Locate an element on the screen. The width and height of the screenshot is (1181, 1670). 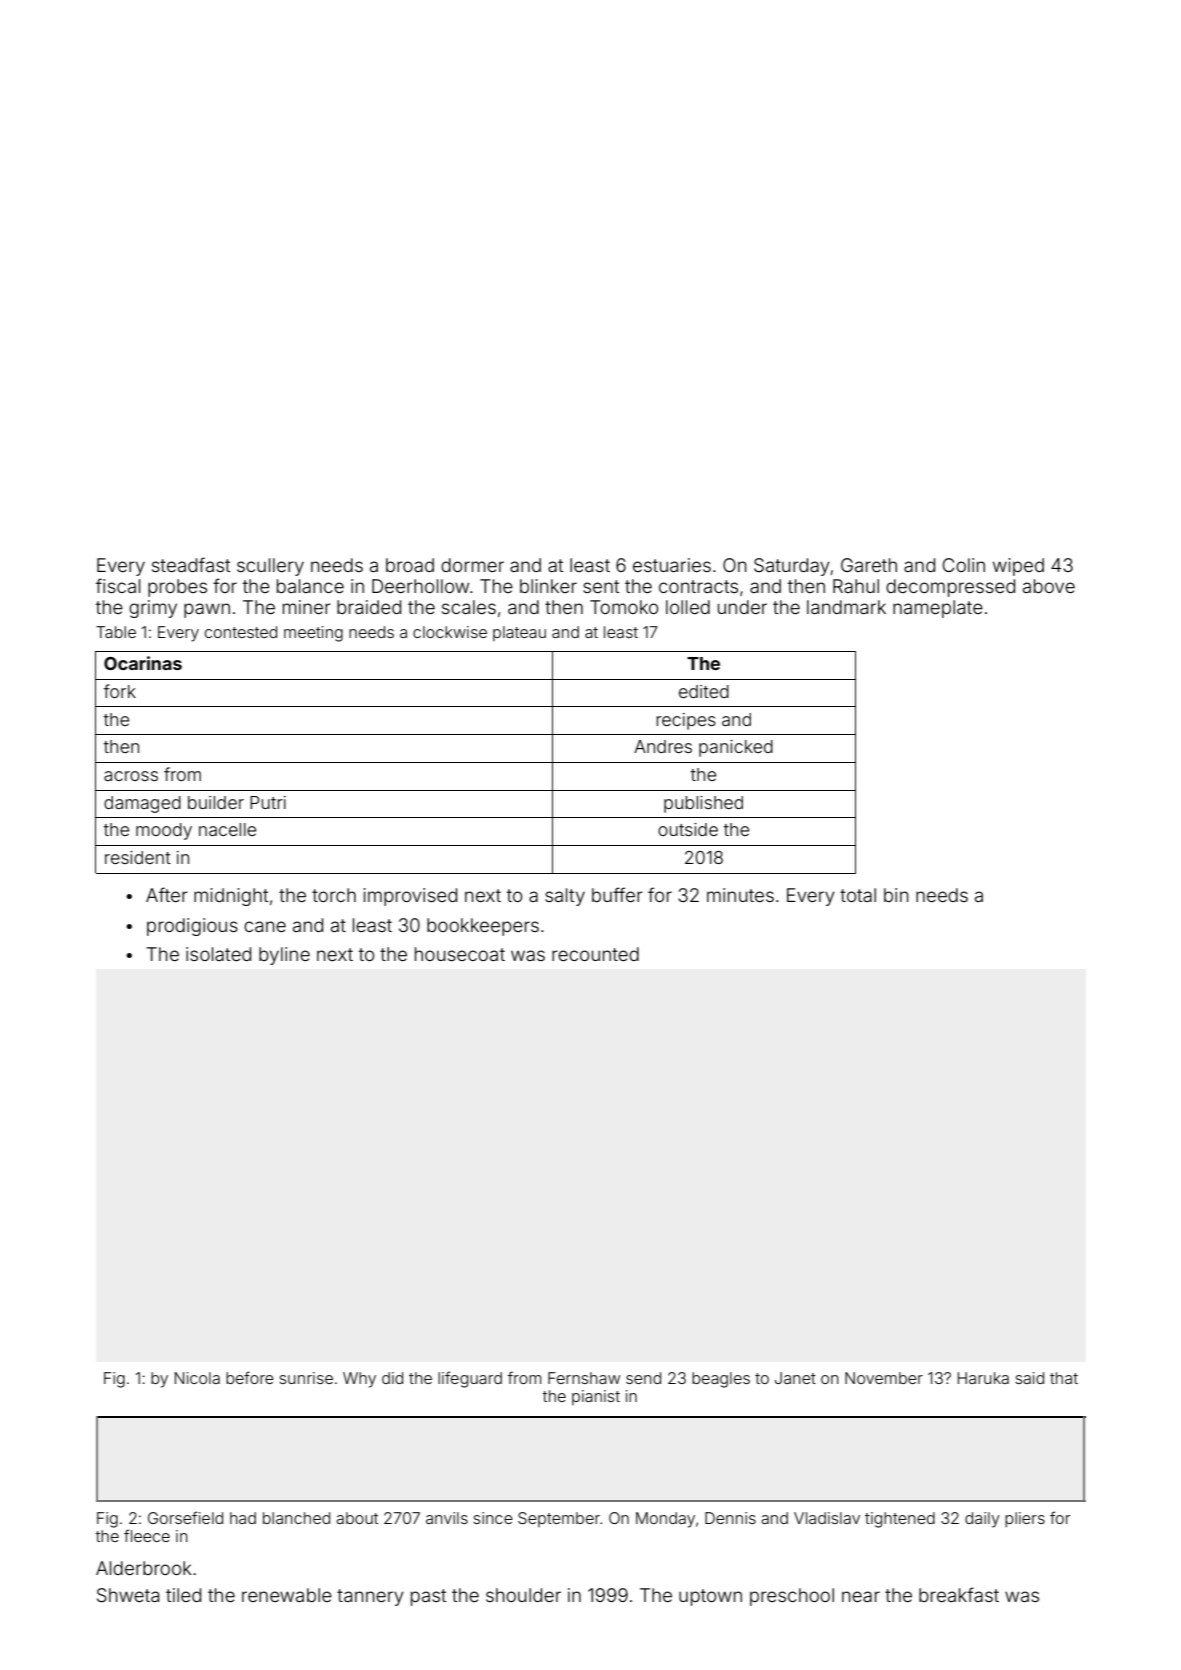
fiscal is located at coordinates (118, 585).
